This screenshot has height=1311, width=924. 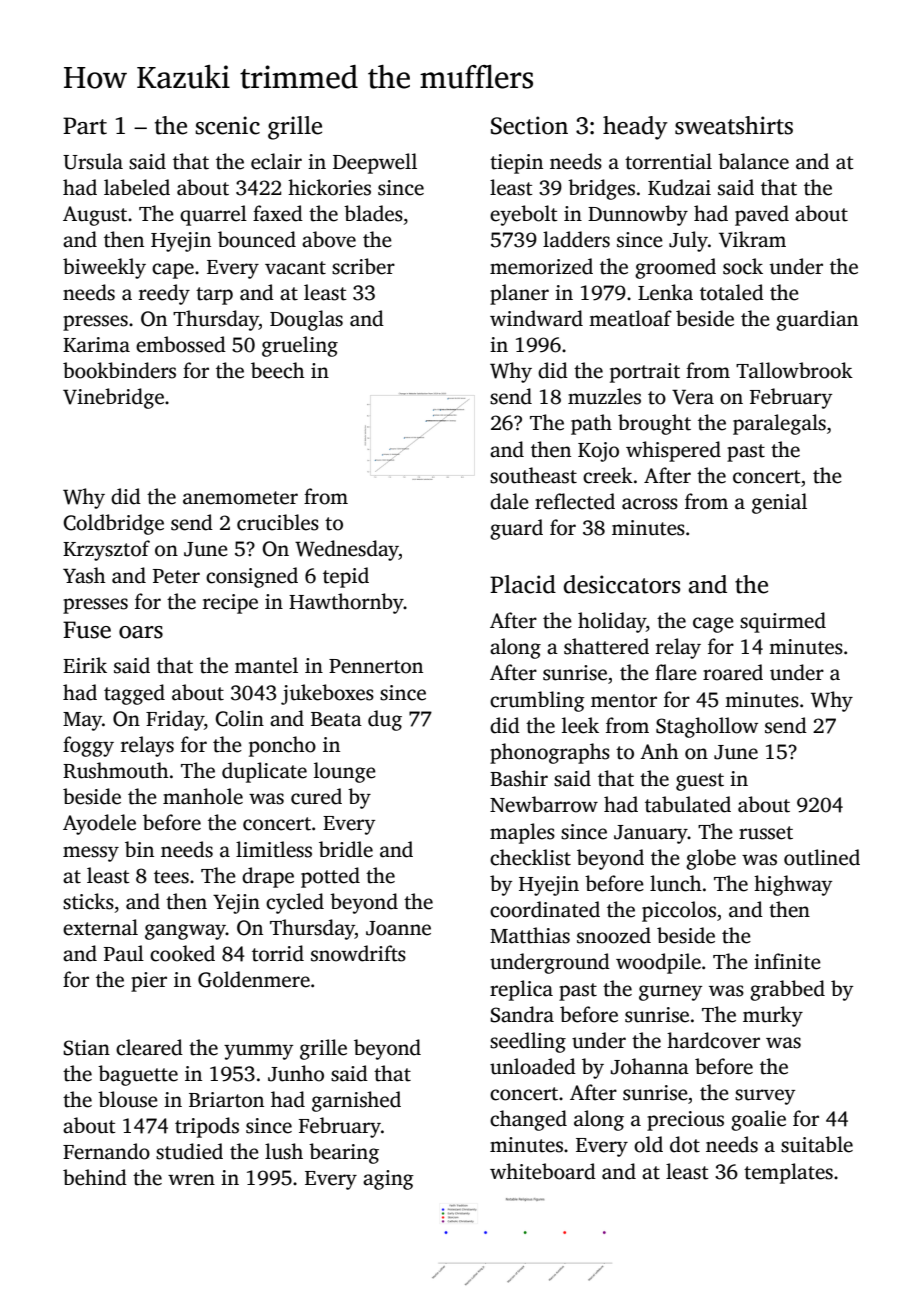 What do you see at coordinates (779, 503) in the screenshot?
I see `genial` at bounding box center [779, 503].
